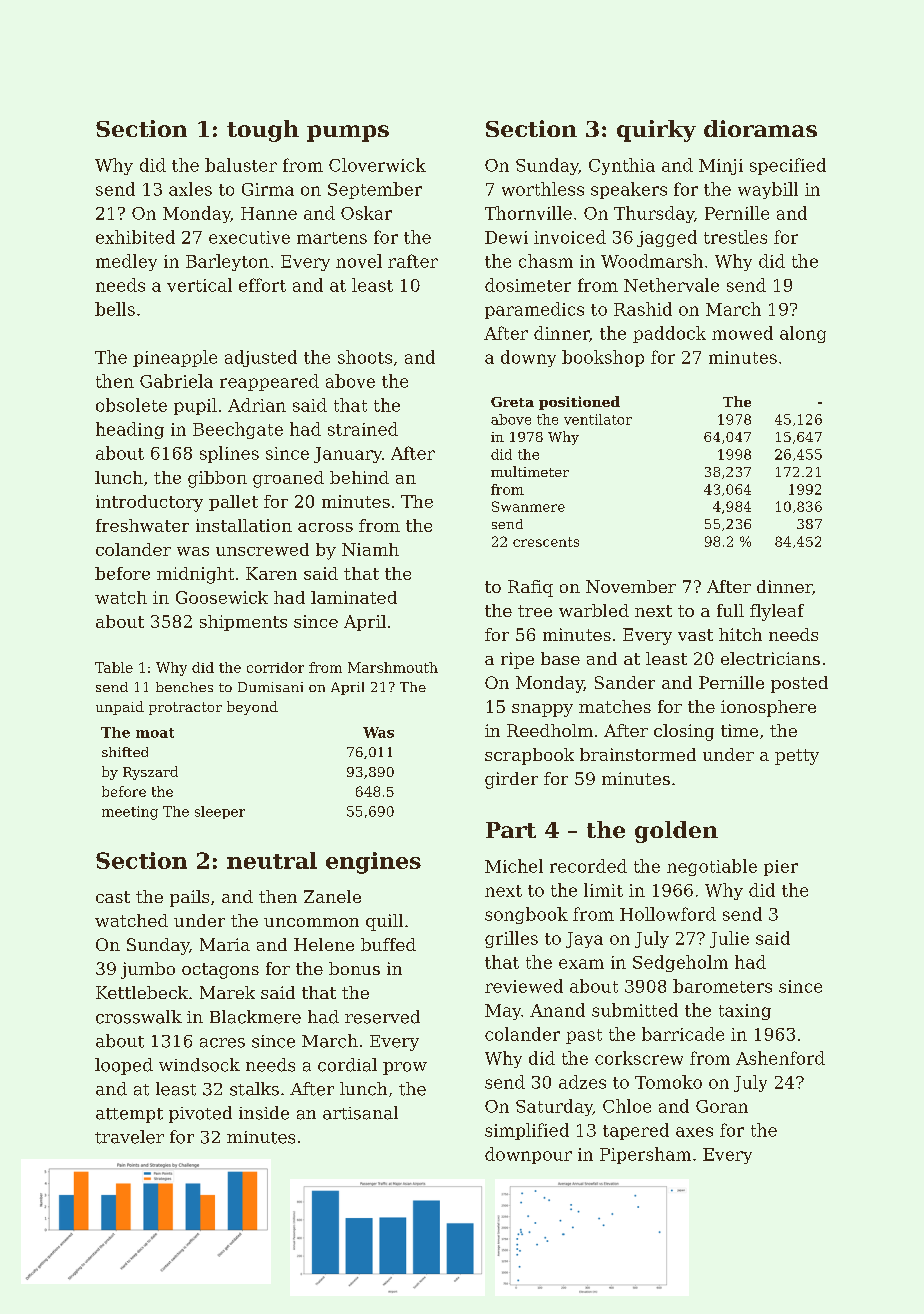  What do you see at coordinates (514, 866) in the screenshot?
I see `Michel` at bounding box center [514, 866].
